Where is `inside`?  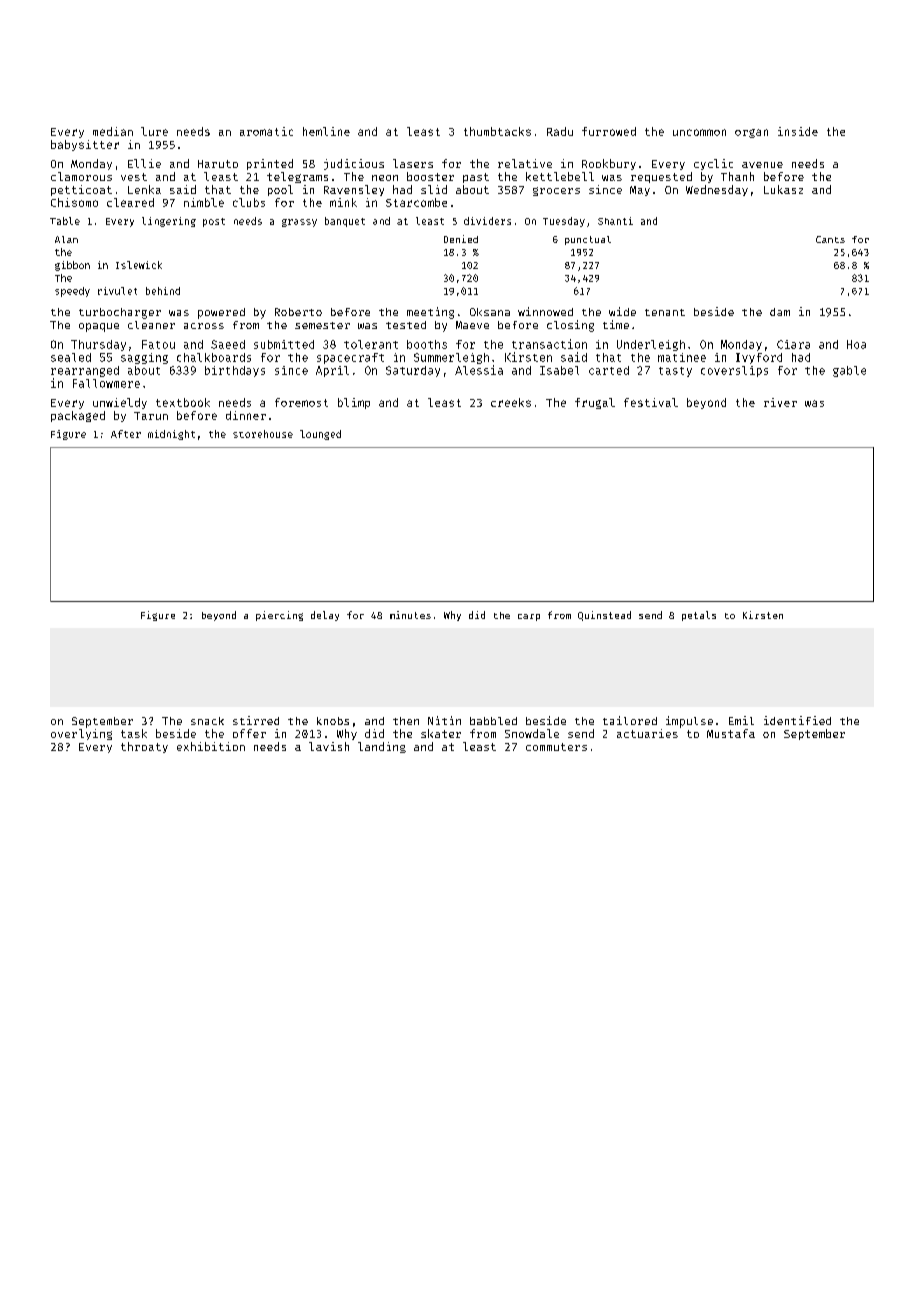 inside is located at coordinates (798, 131).
